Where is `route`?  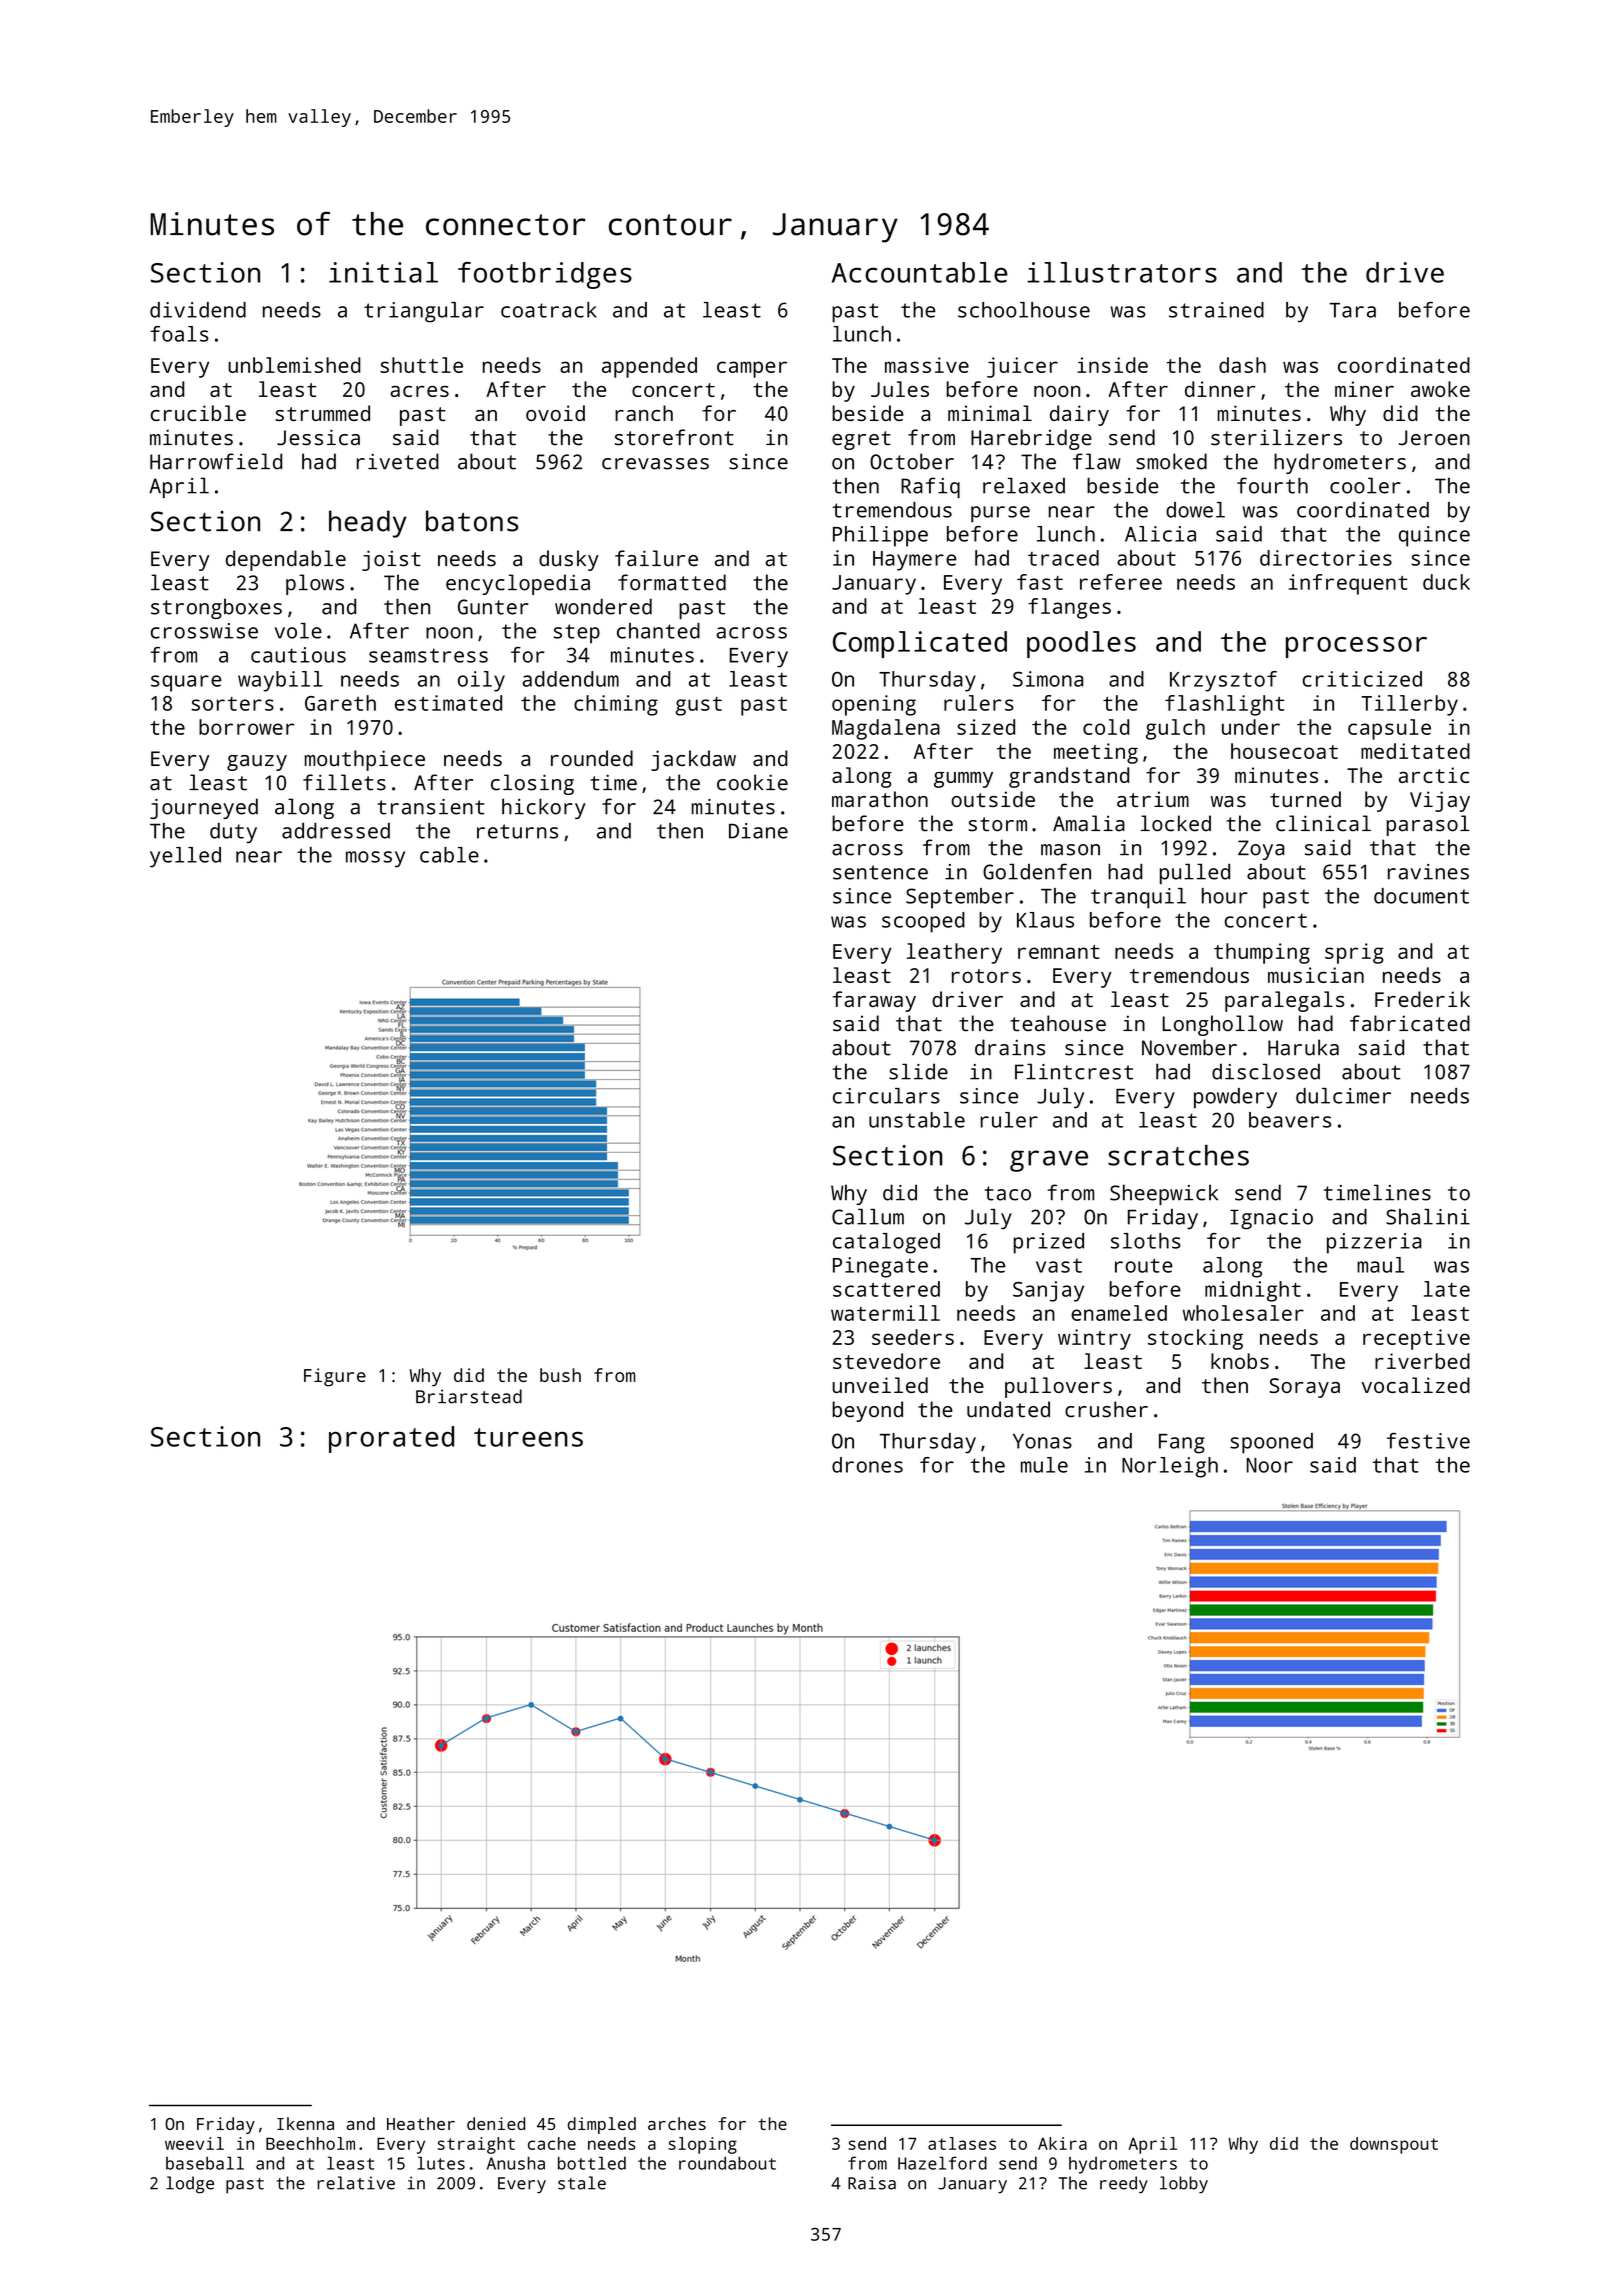
route is located at coordinates (1144, 1265).
